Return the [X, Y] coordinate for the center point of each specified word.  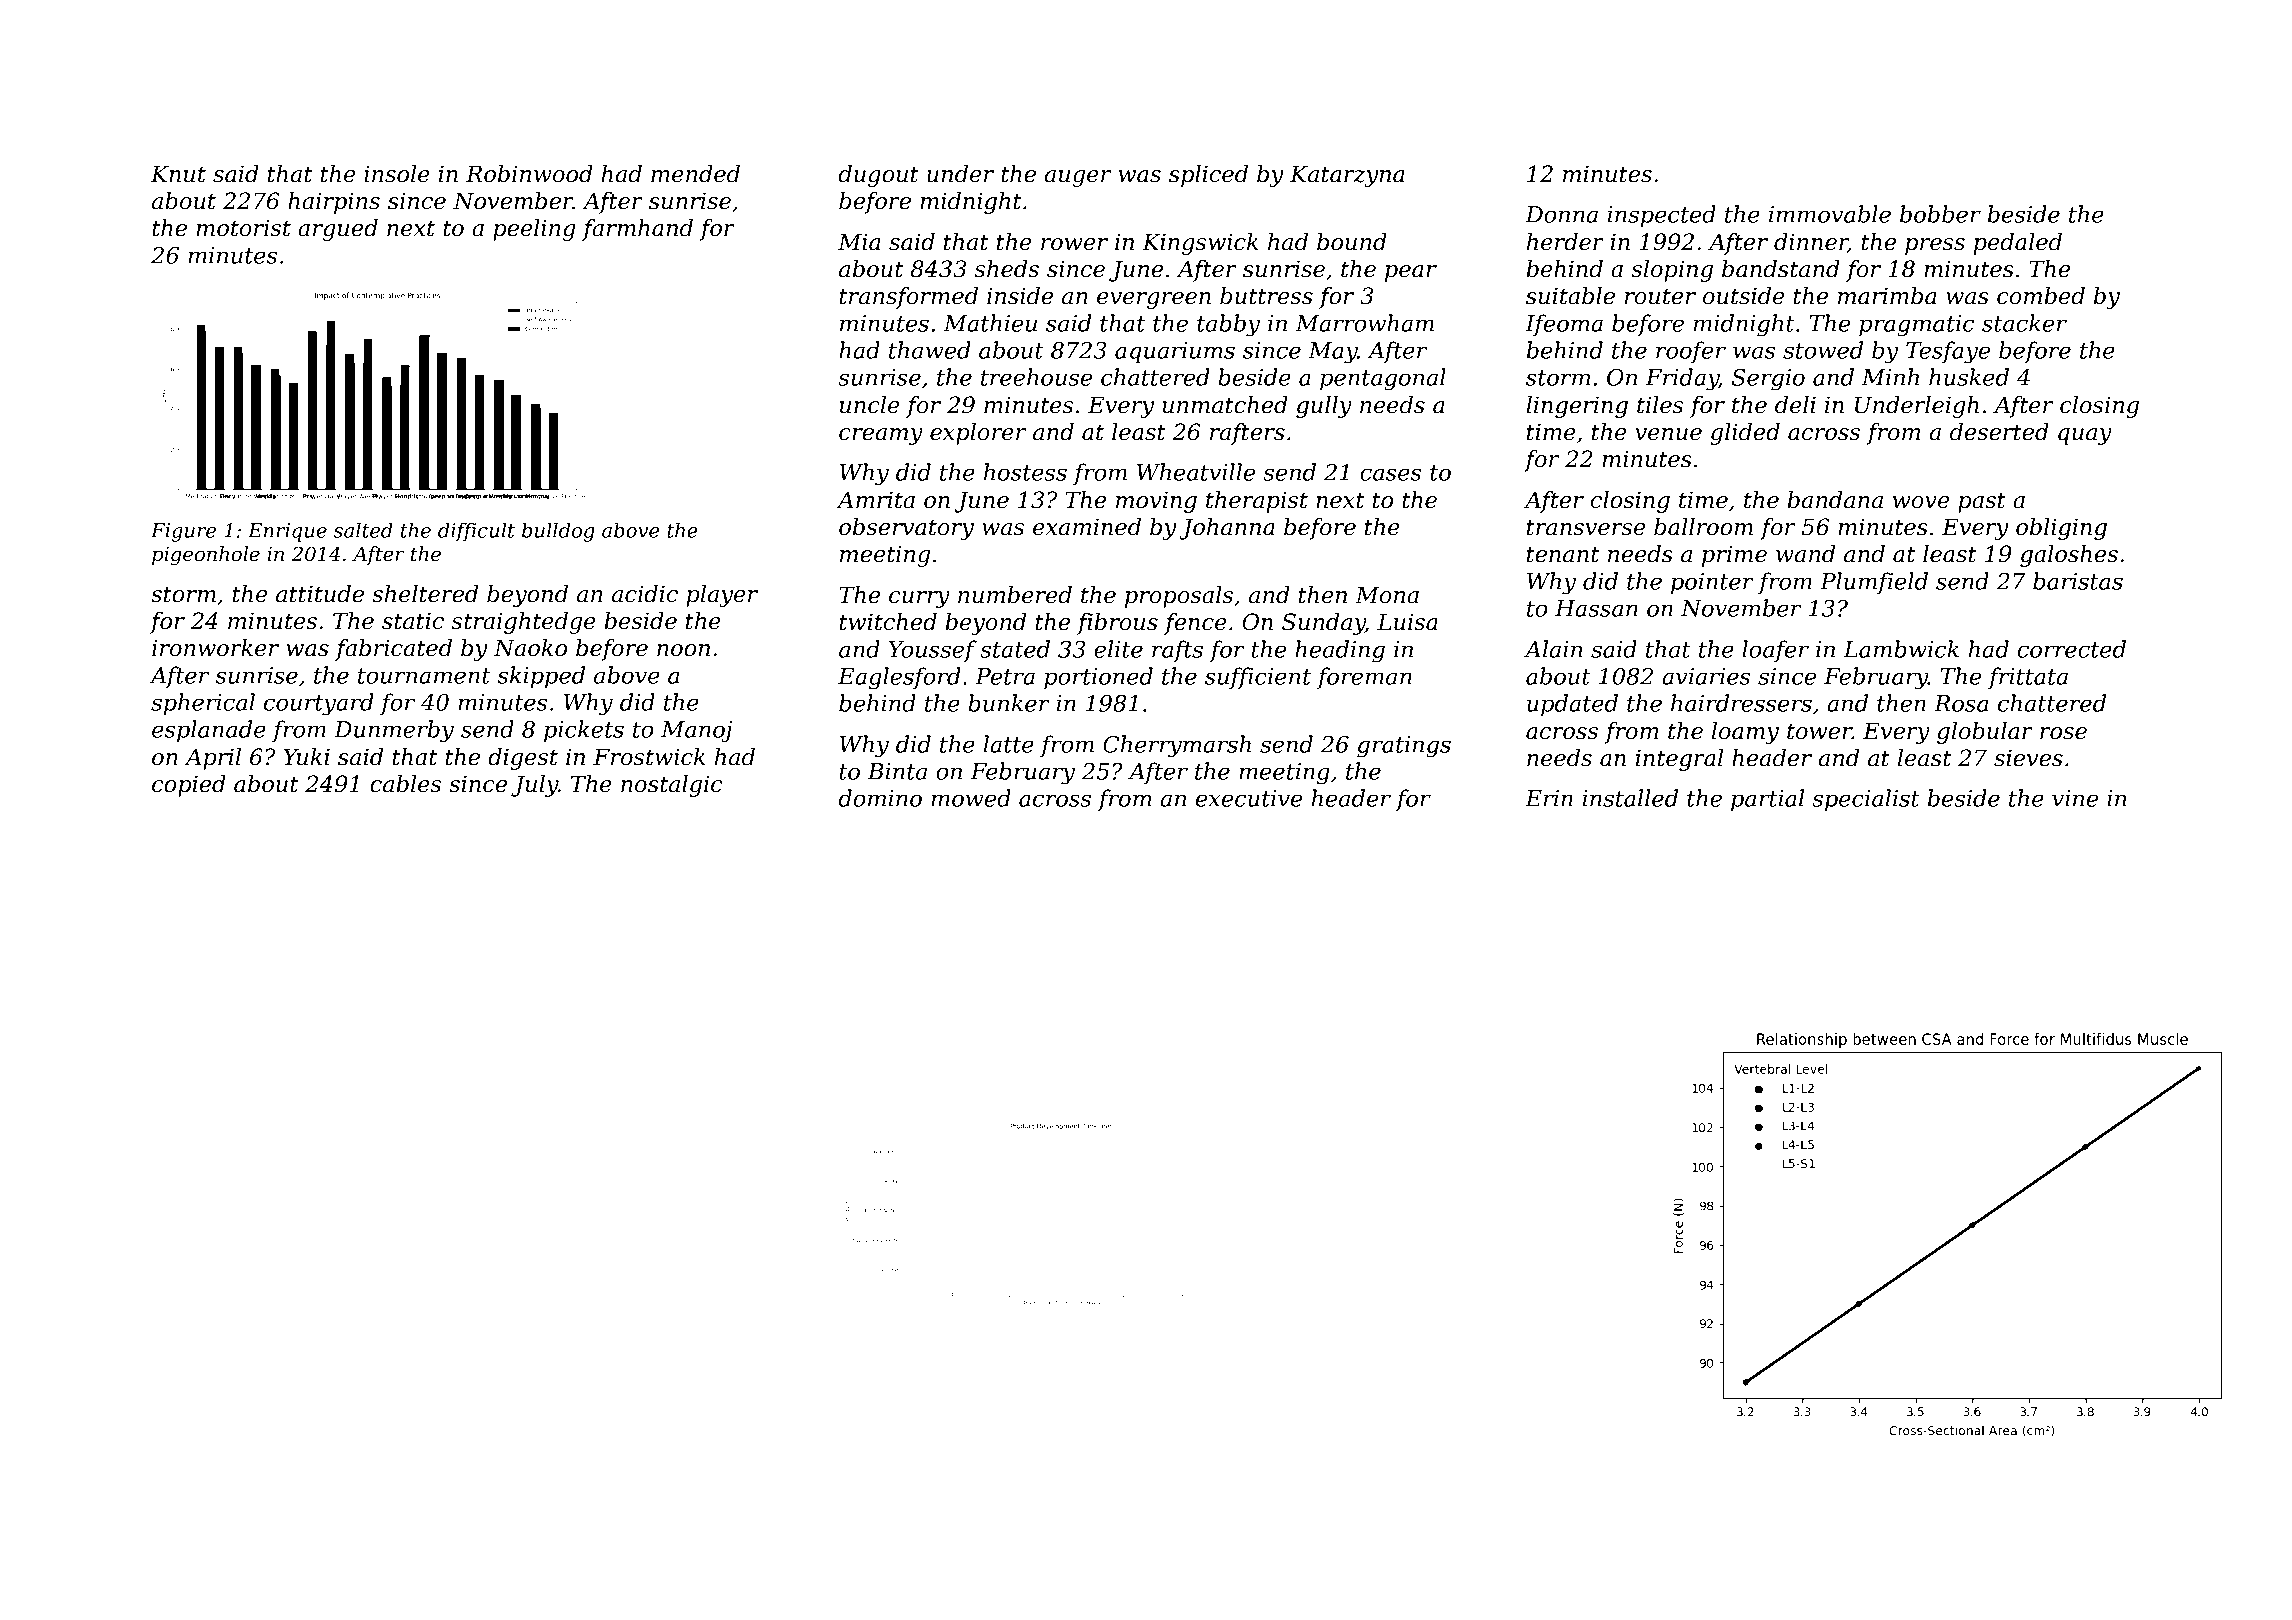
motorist [243, 228]
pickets [584, 731]
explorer [978, 434]
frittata [2028, 678]
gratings [1404, 747]
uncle [870, 405]
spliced [1208, 176]
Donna [1561, 214]
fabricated [393, 650]
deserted [1999, 432]
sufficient [1258, 678]
